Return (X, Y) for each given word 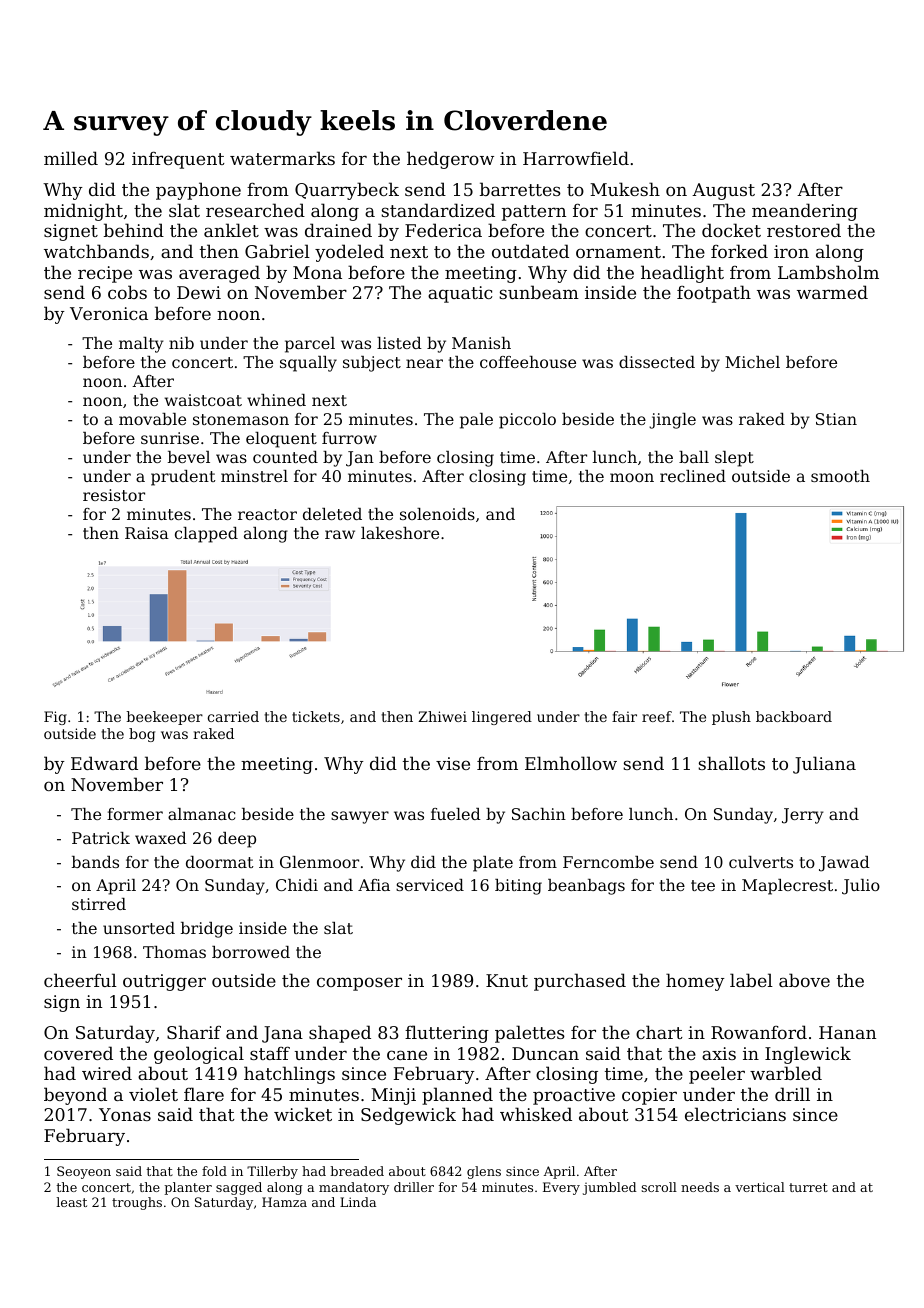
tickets (316, 716)
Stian (836, 419)
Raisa (147, 533)
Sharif (194, 1032)
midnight (83, 212)
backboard (794, 716)
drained (338, 230)
